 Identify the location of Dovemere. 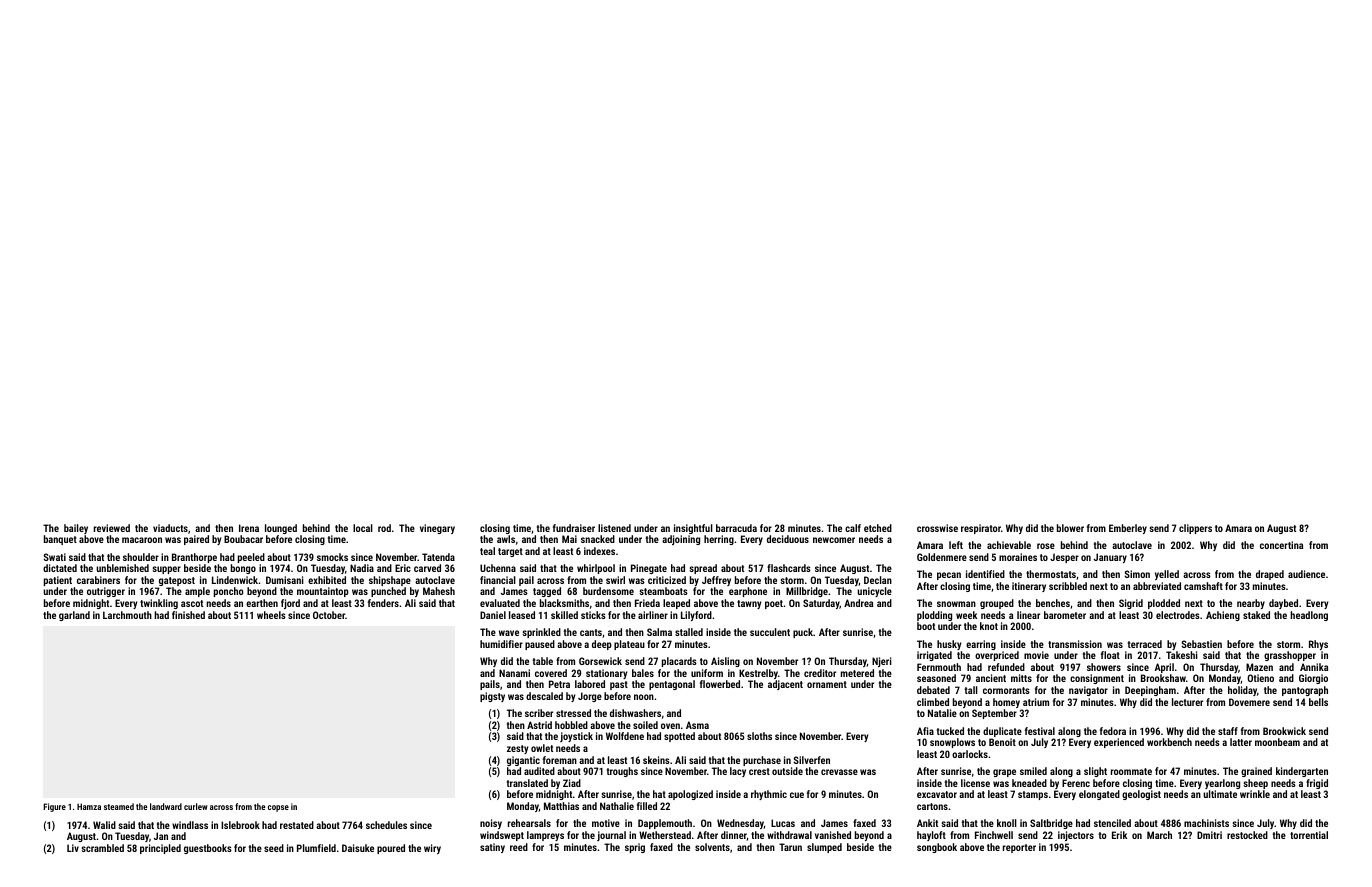
(1249, 702).
